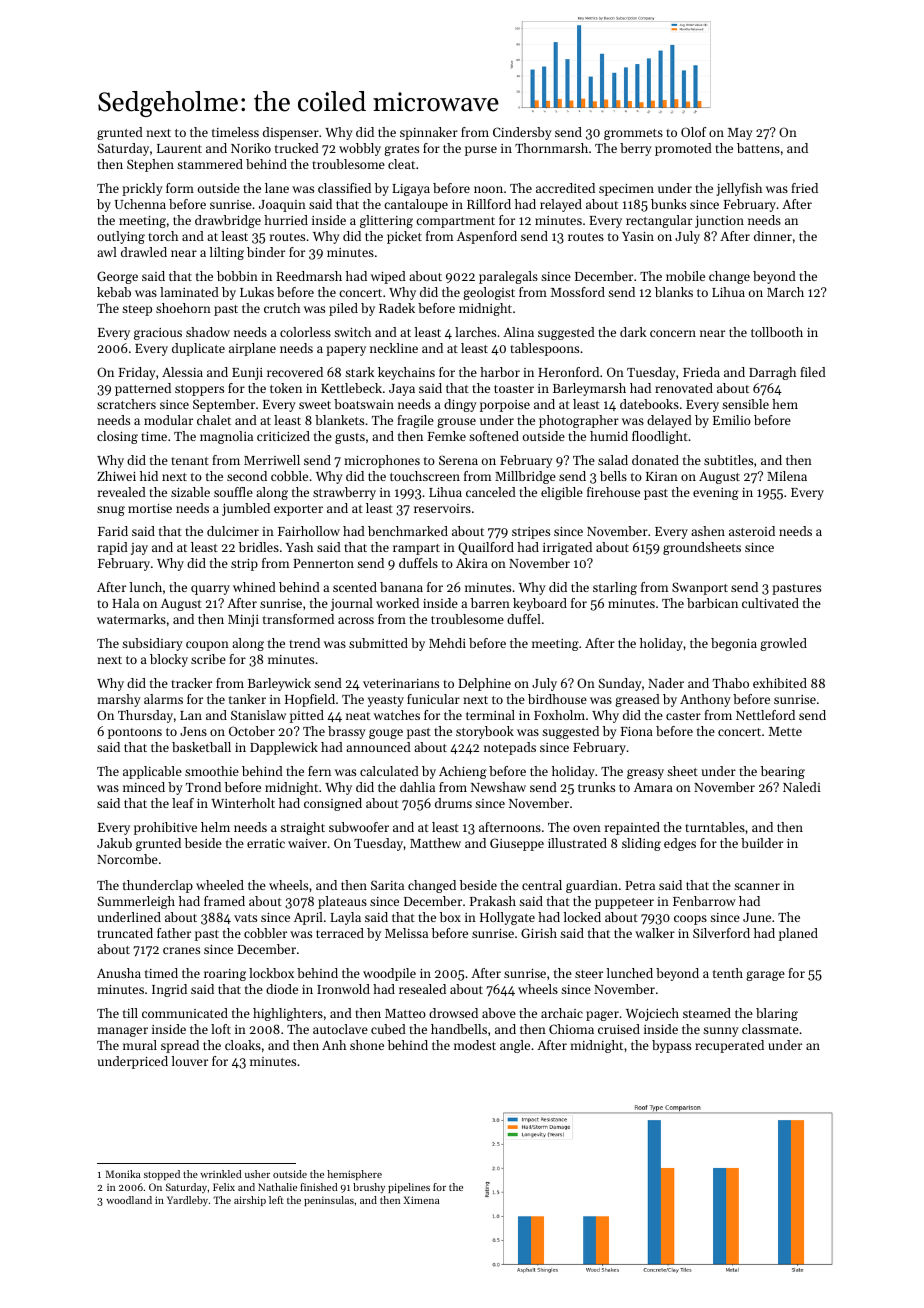 This page has height=1308, width=924. What do you see at coordinates (562, 493) in the page?
I see `eligible` at bounding box center [562, 493].
